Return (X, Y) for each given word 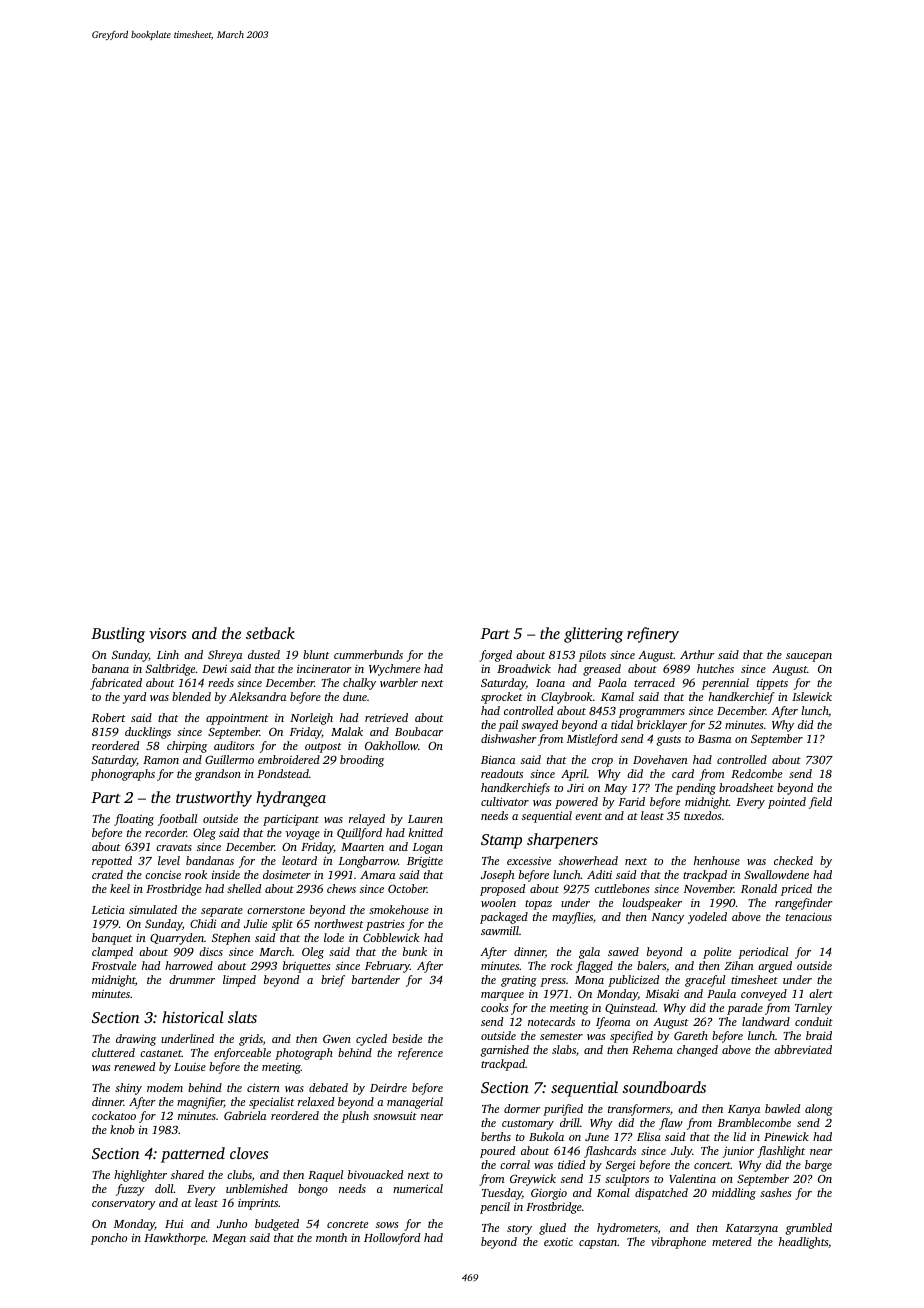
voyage (303, 835)
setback (270, 633)
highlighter (140, 1176)
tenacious (809, 916)
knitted (426, 832)
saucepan (809, 657)
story (519, 1230)
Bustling (118, 635)
